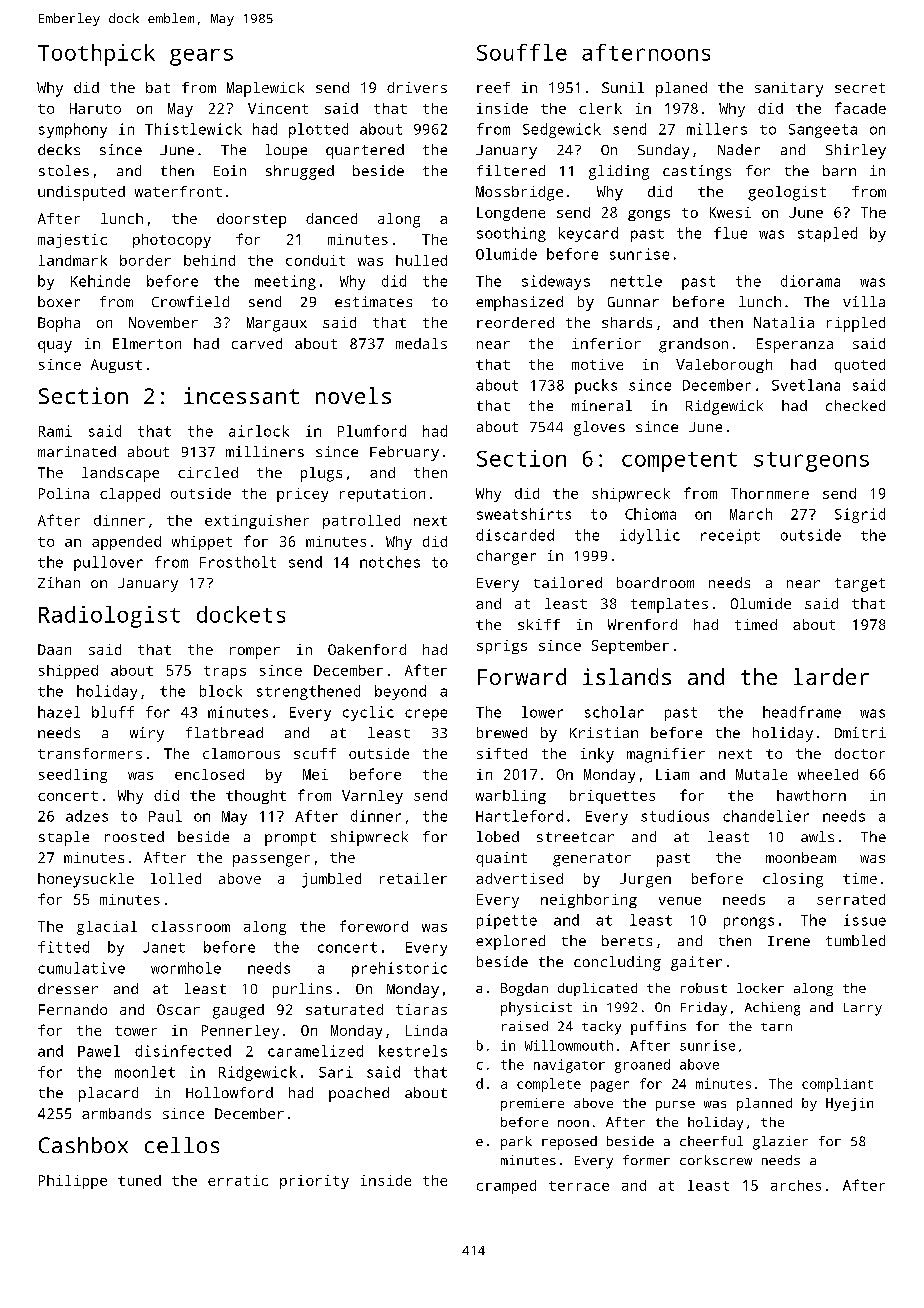 The width and height of the image is (924, 1308). What do you see at coordinates (139, 1180) in the image?
I see `tuned` at bounding box center [139, 1180].
